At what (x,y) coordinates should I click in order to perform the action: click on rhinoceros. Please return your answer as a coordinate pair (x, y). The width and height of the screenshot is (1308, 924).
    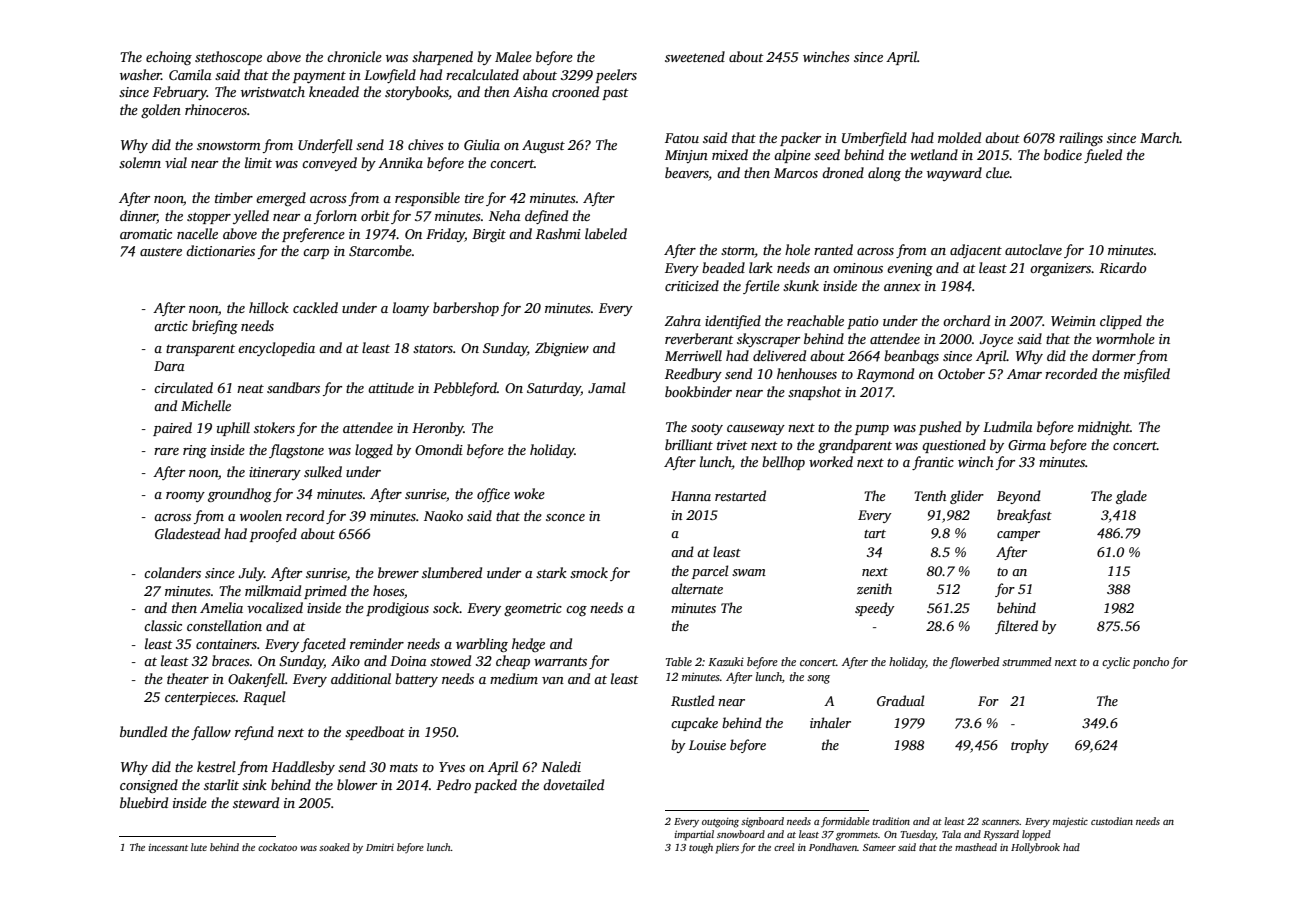
    Looking at the image, I should click on (216, 109).
